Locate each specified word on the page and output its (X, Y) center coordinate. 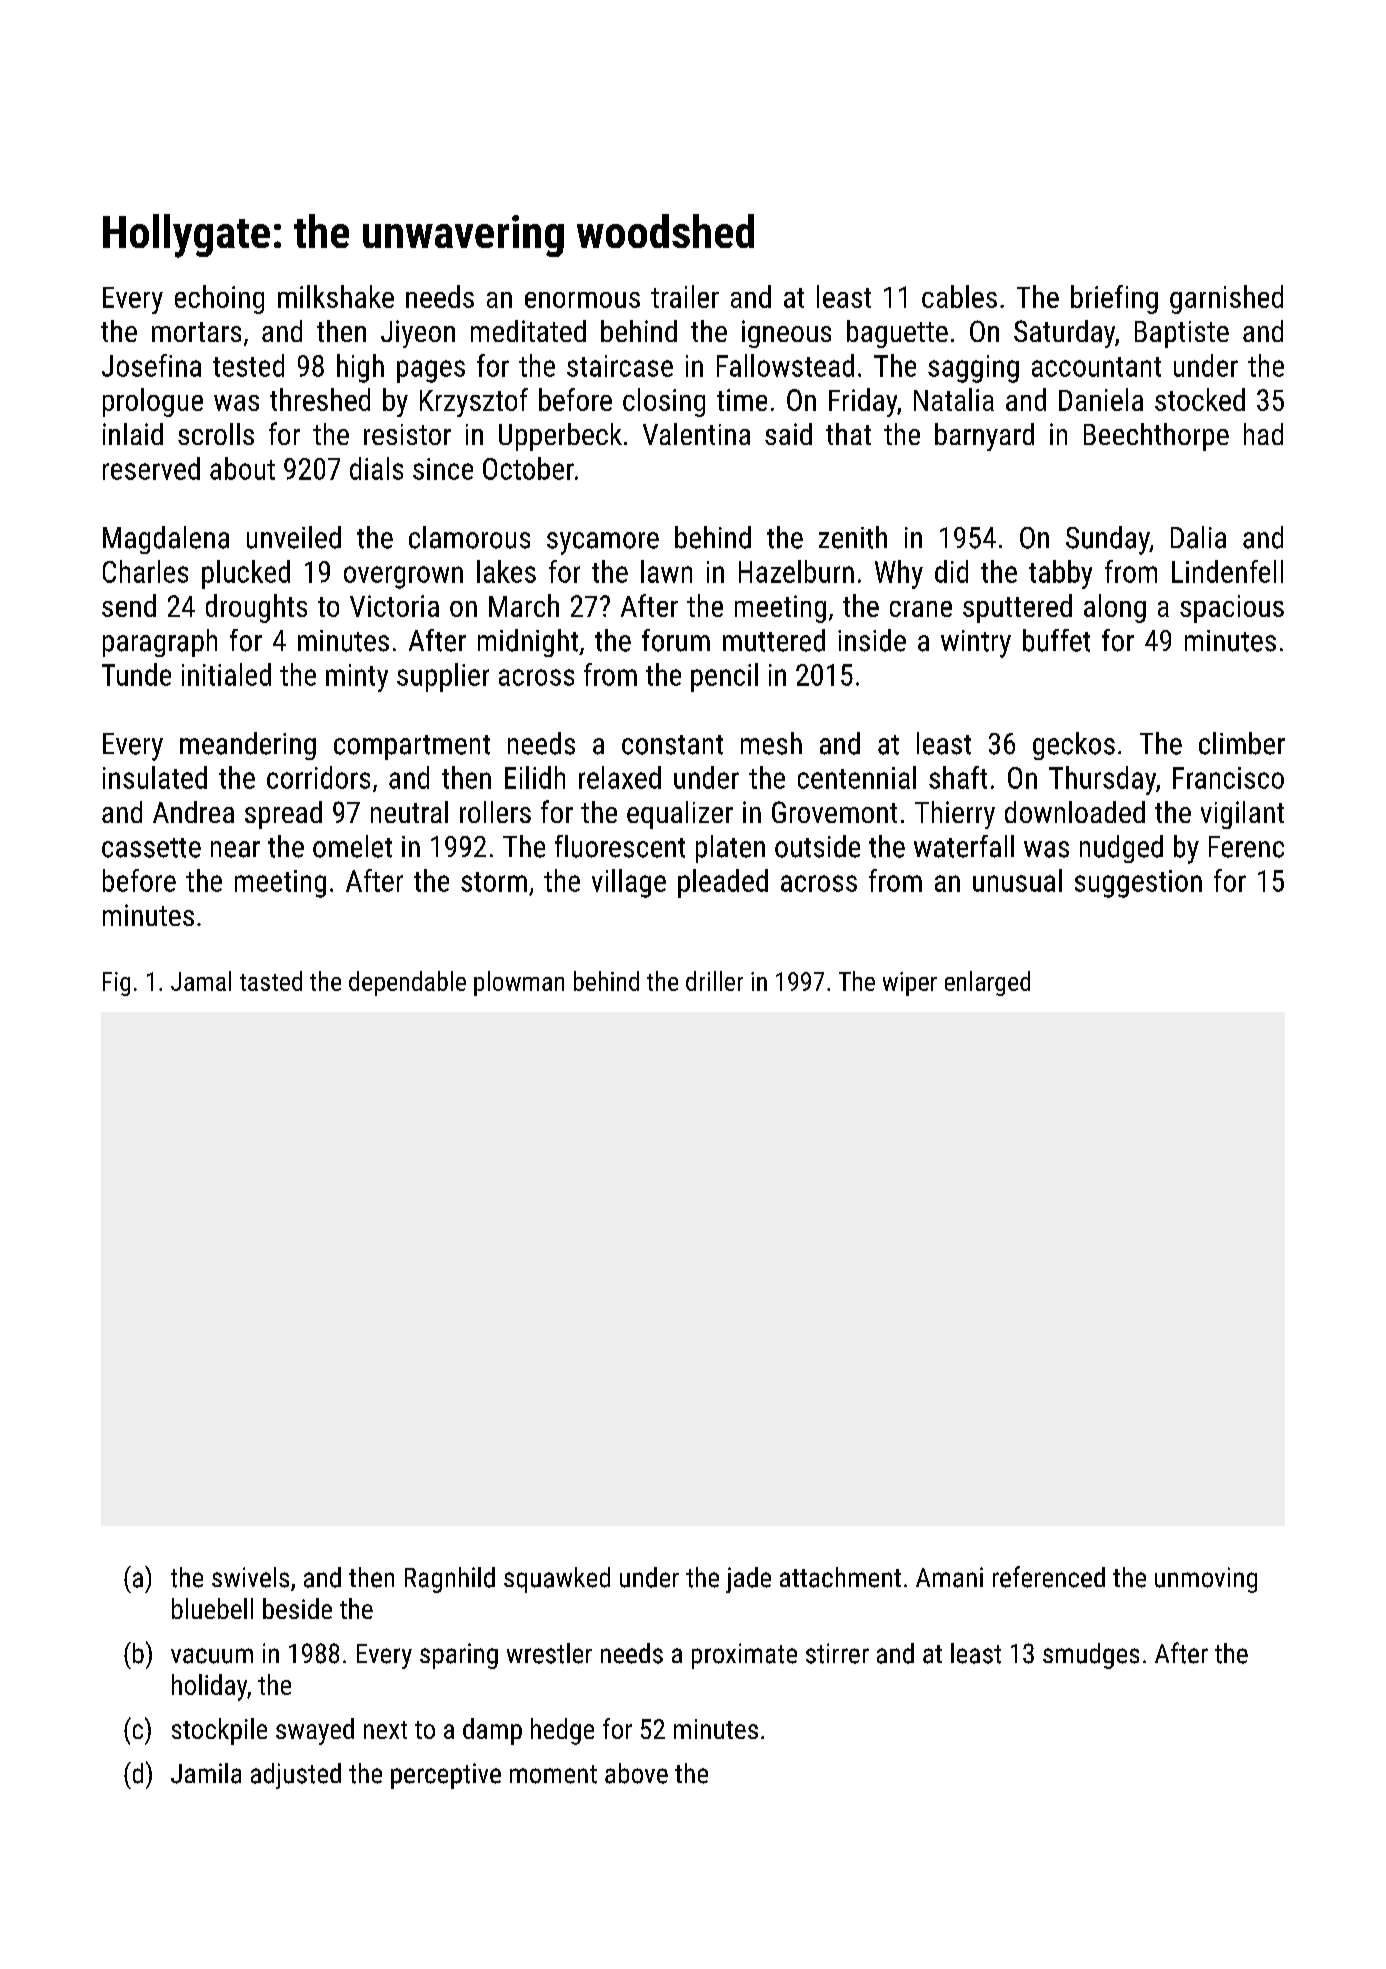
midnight (528, 643)
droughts (256, 608)
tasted (271, 981)
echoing (219, 299)
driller (714, 981)
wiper (910, 984)
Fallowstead (785, 365)
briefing (1114, 299)
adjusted (296, 1776)
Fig (116, 984)
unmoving (1206, 1580)
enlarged (987, 983)
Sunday (1108, 540)
